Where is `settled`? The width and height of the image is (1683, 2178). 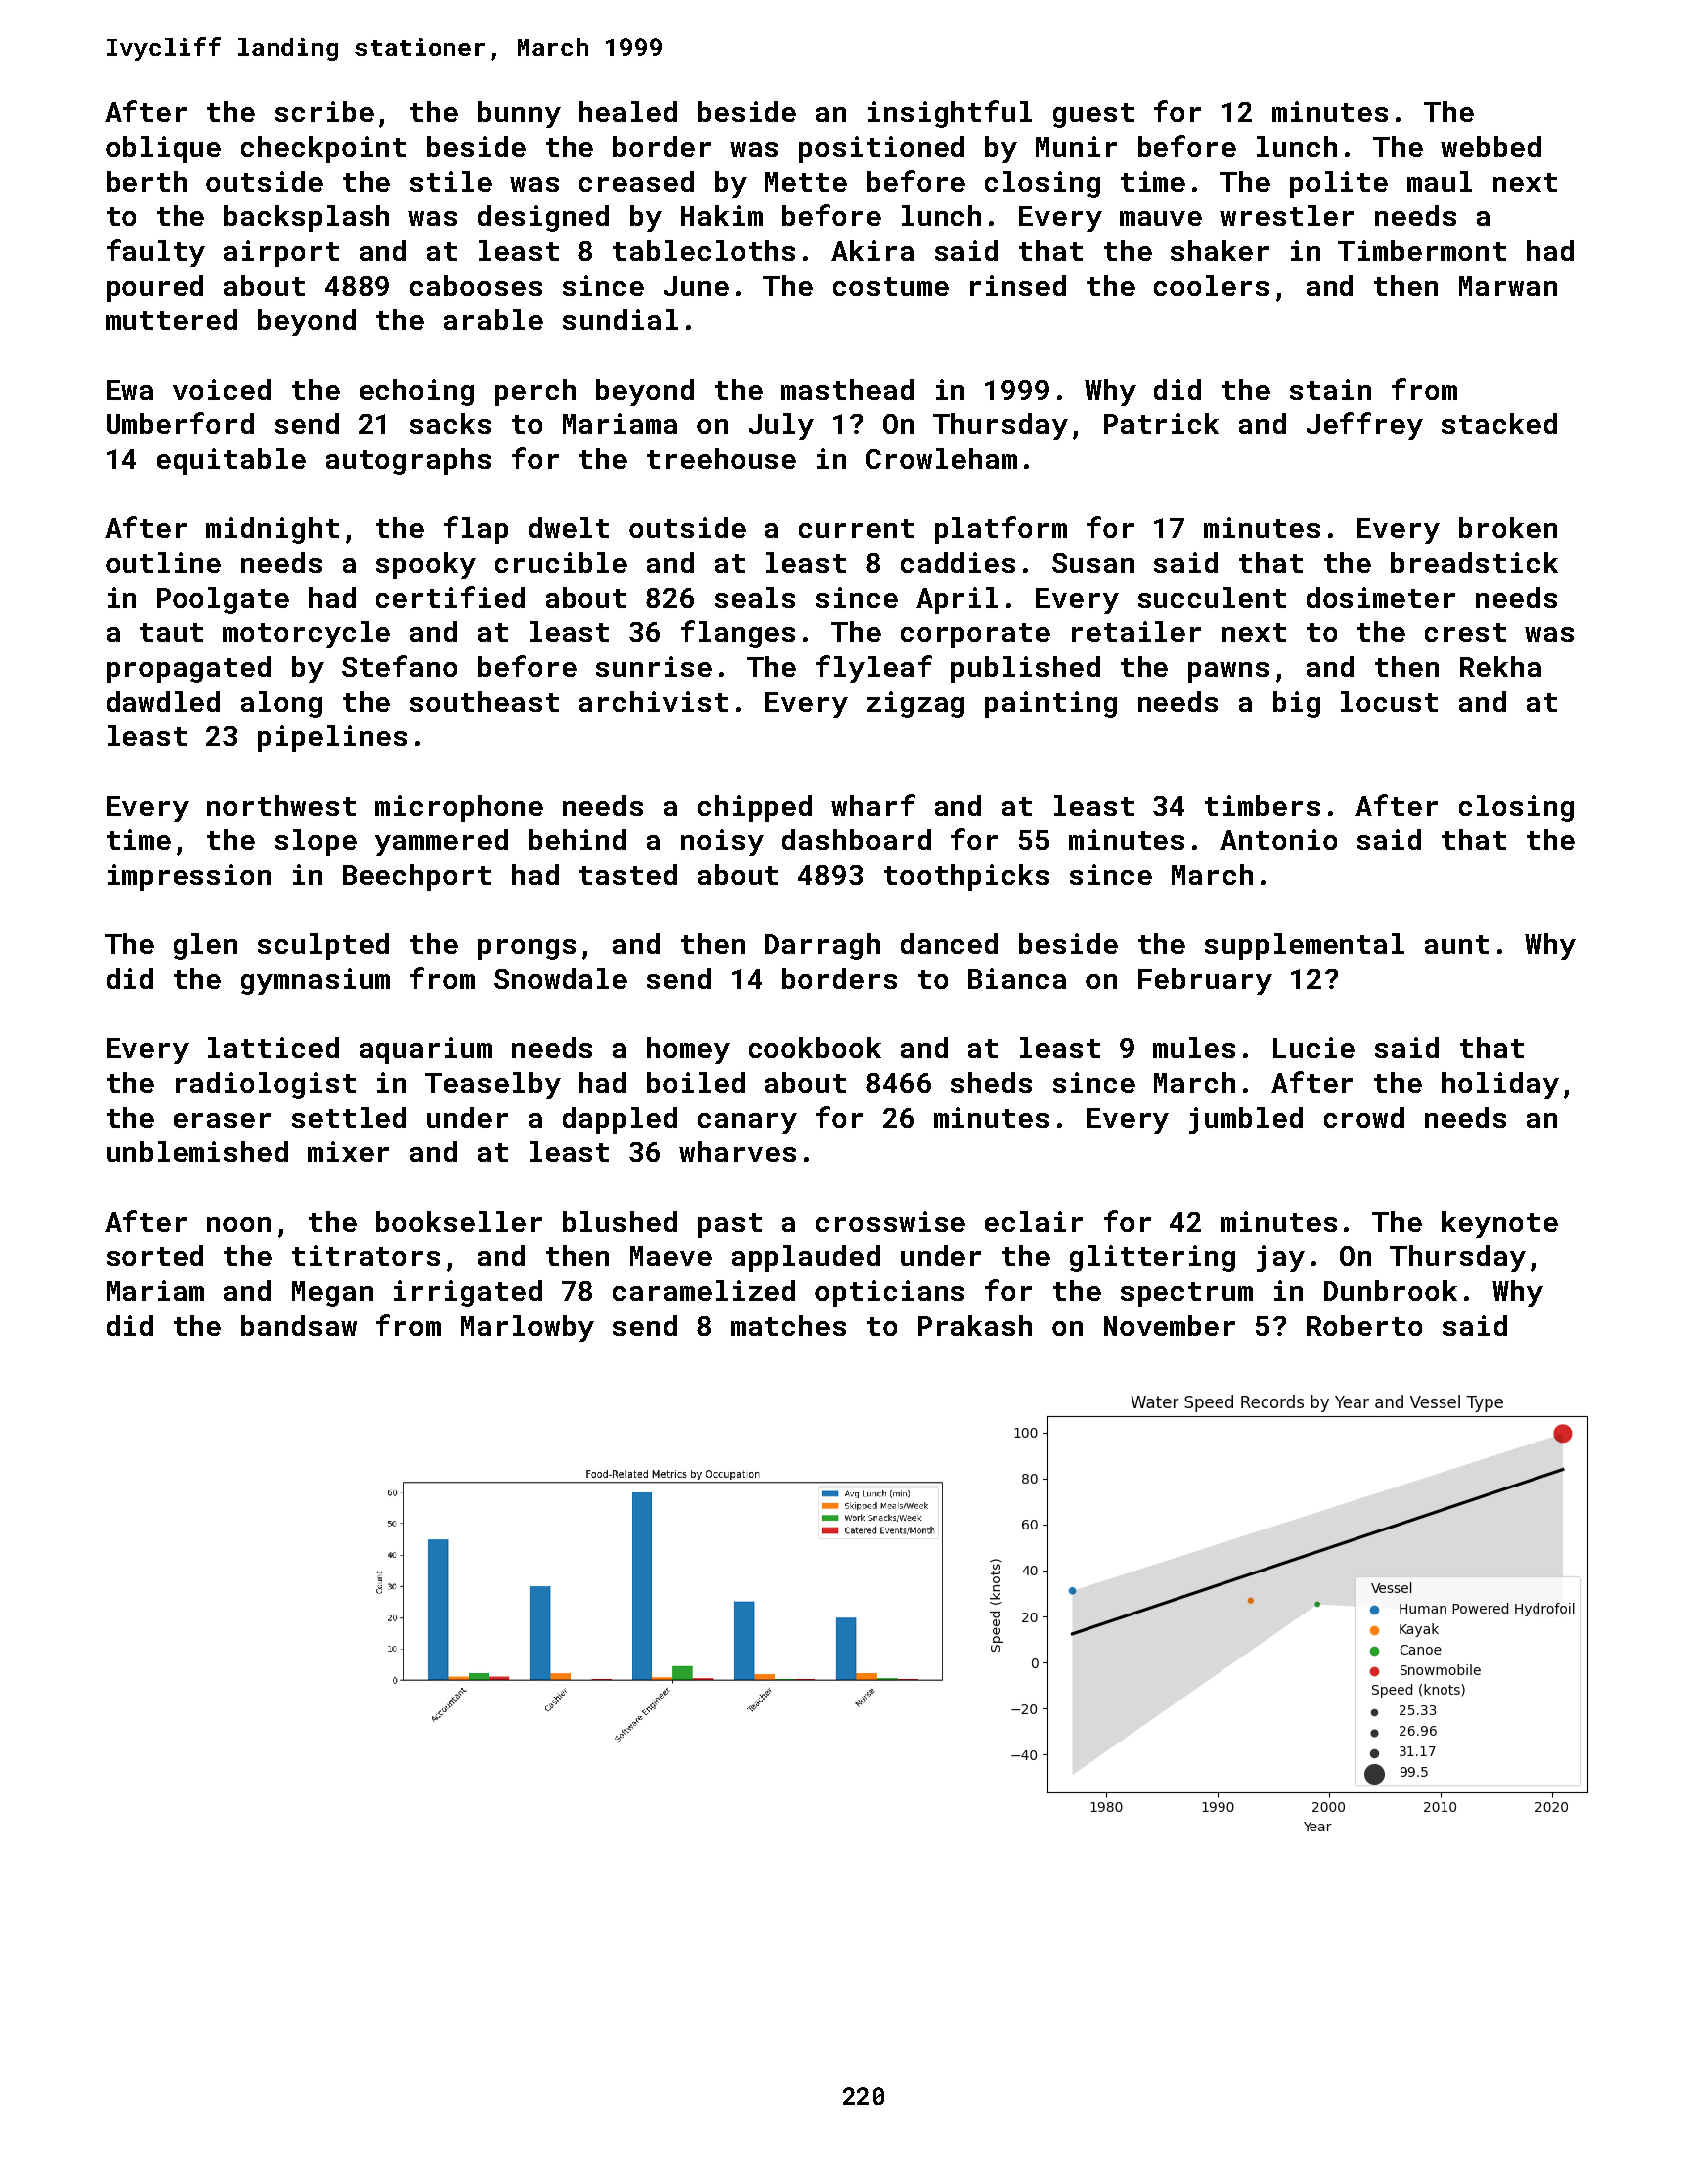 settled is located at coordinates (349, 1117).
